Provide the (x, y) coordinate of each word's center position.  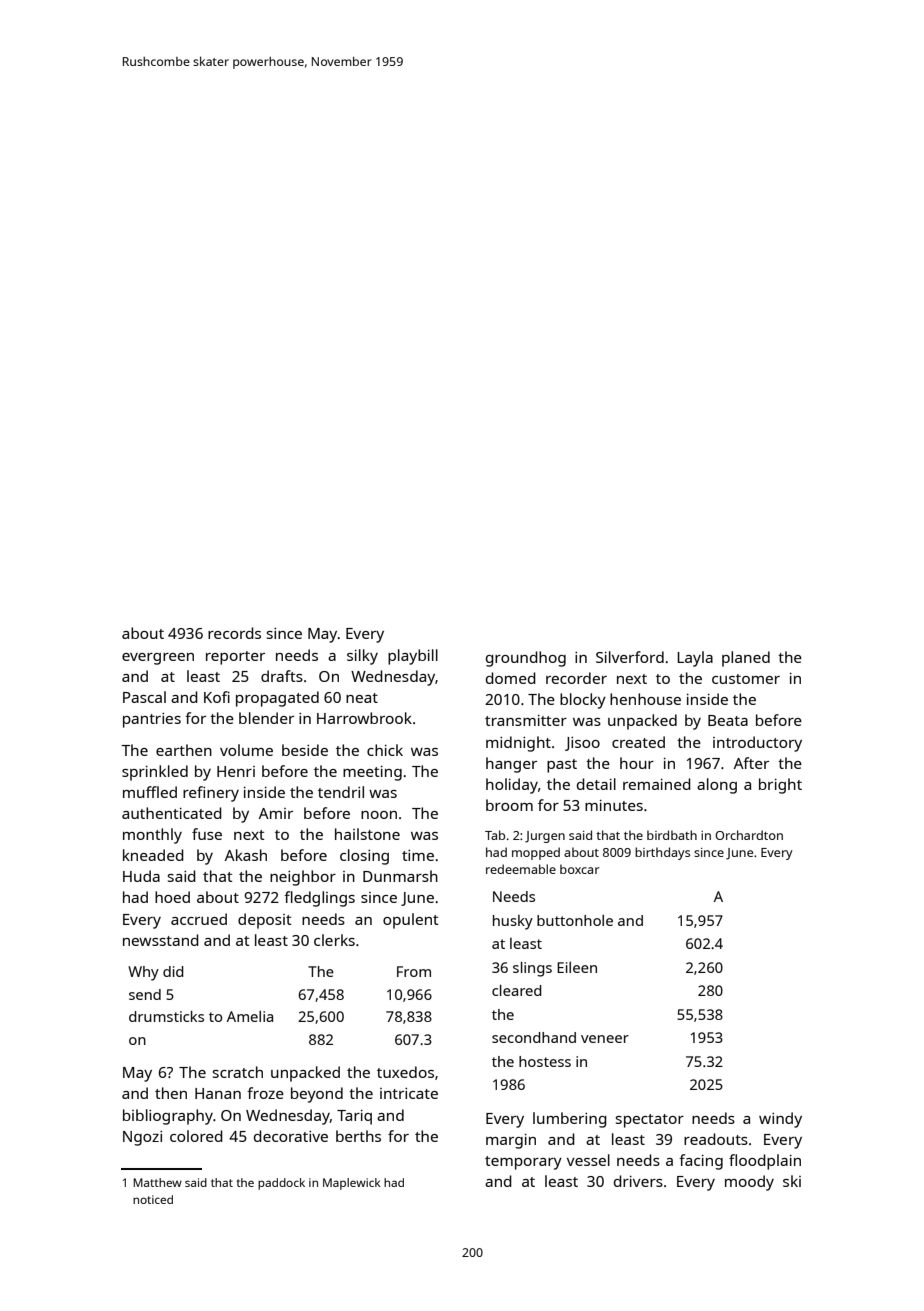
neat (362, 698)
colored (196, 1136)
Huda (141, 876)
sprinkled (155, 773)
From (414, 971)
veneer (605, 1039)
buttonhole (575, 920)
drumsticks (166, 1016)
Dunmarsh (400, 876)
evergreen (158, 659)
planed (746, 659)
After (751, 763)
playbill (413, 657)
